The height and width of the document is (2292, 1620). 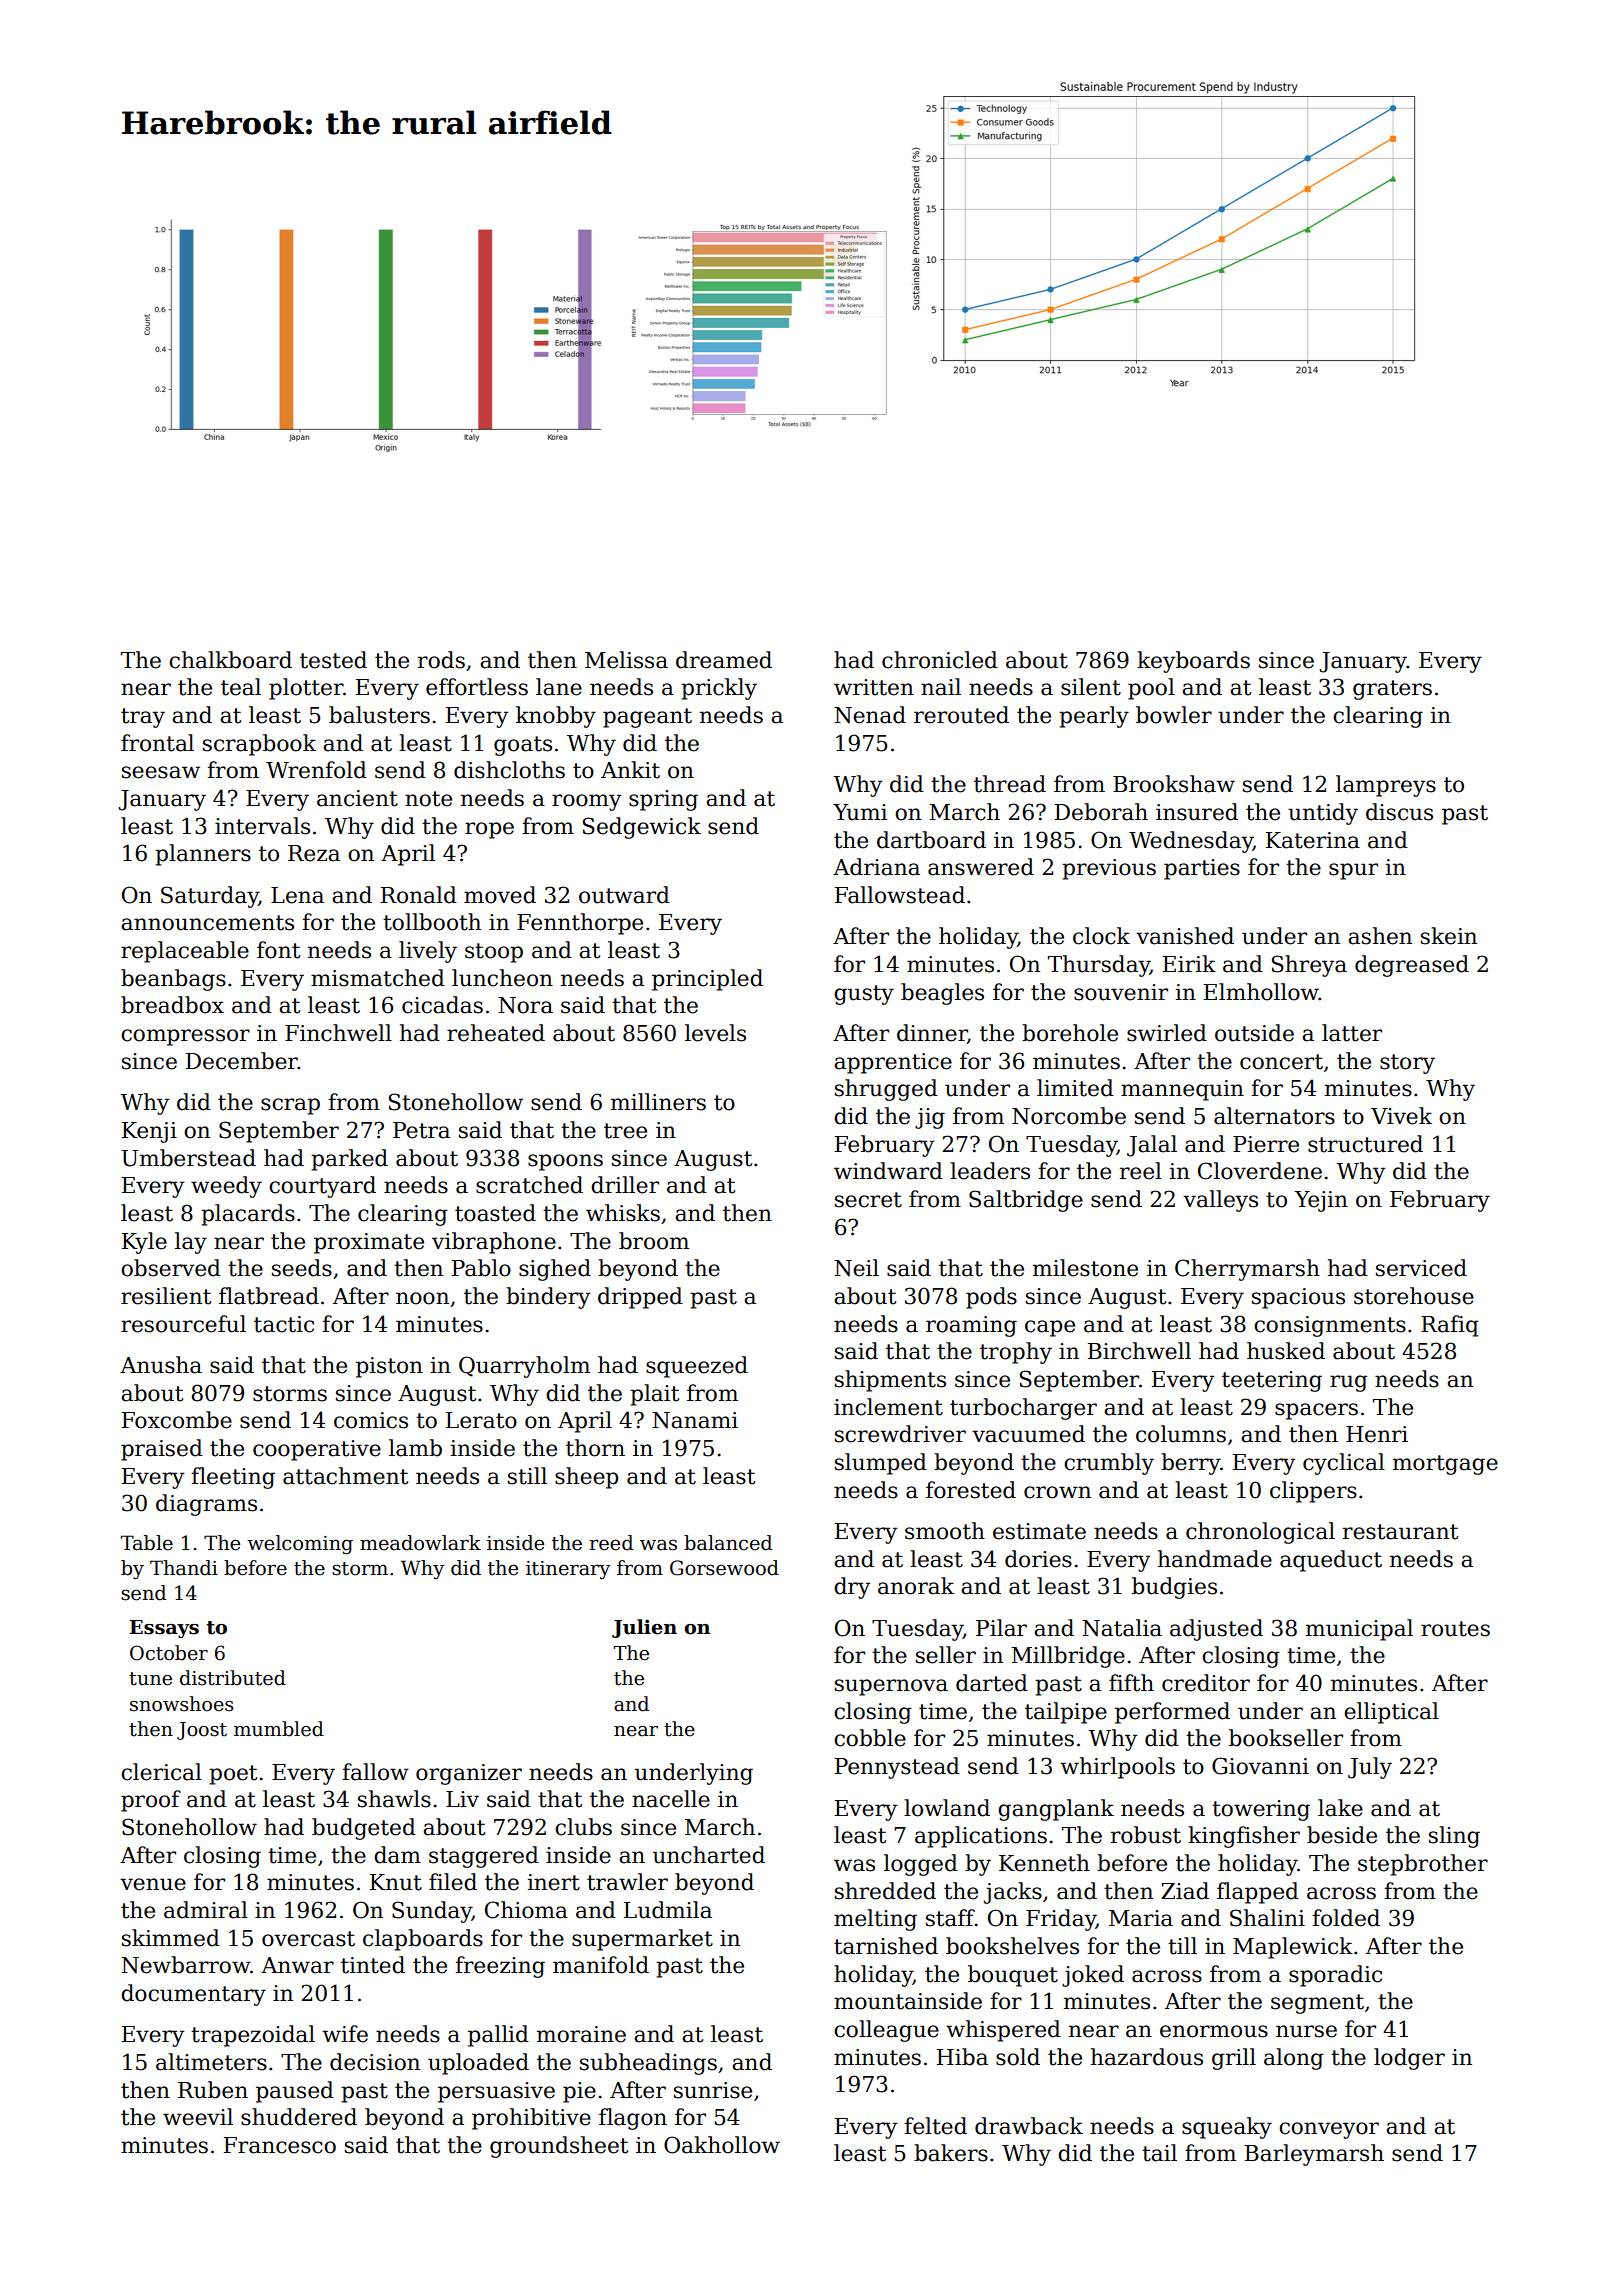 I want to click on lamb, so click(x=415, y=1448).
